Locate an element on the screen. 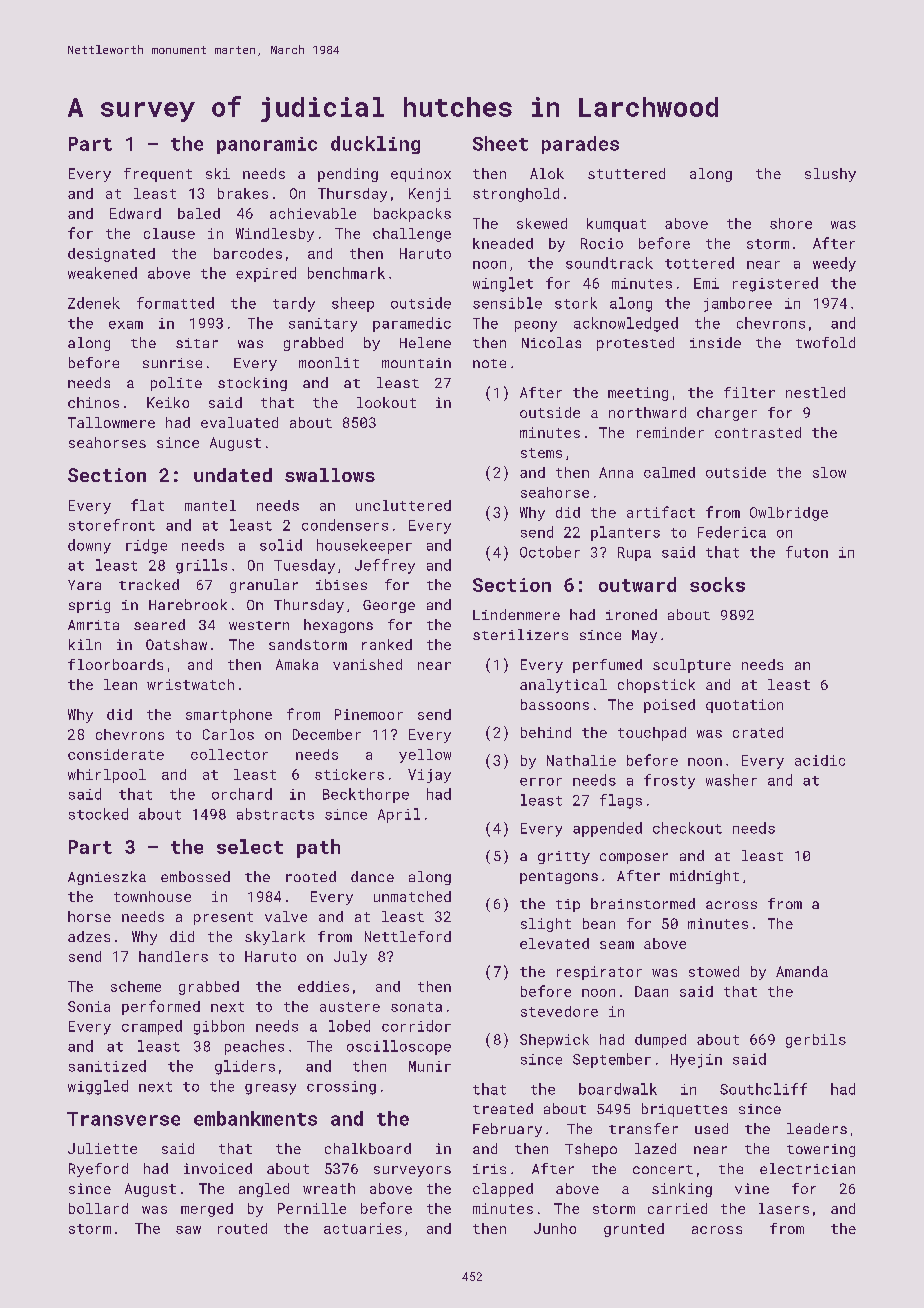 This screenshot has width=924, height=1308. mountain is located at coordinates (416, 363).
